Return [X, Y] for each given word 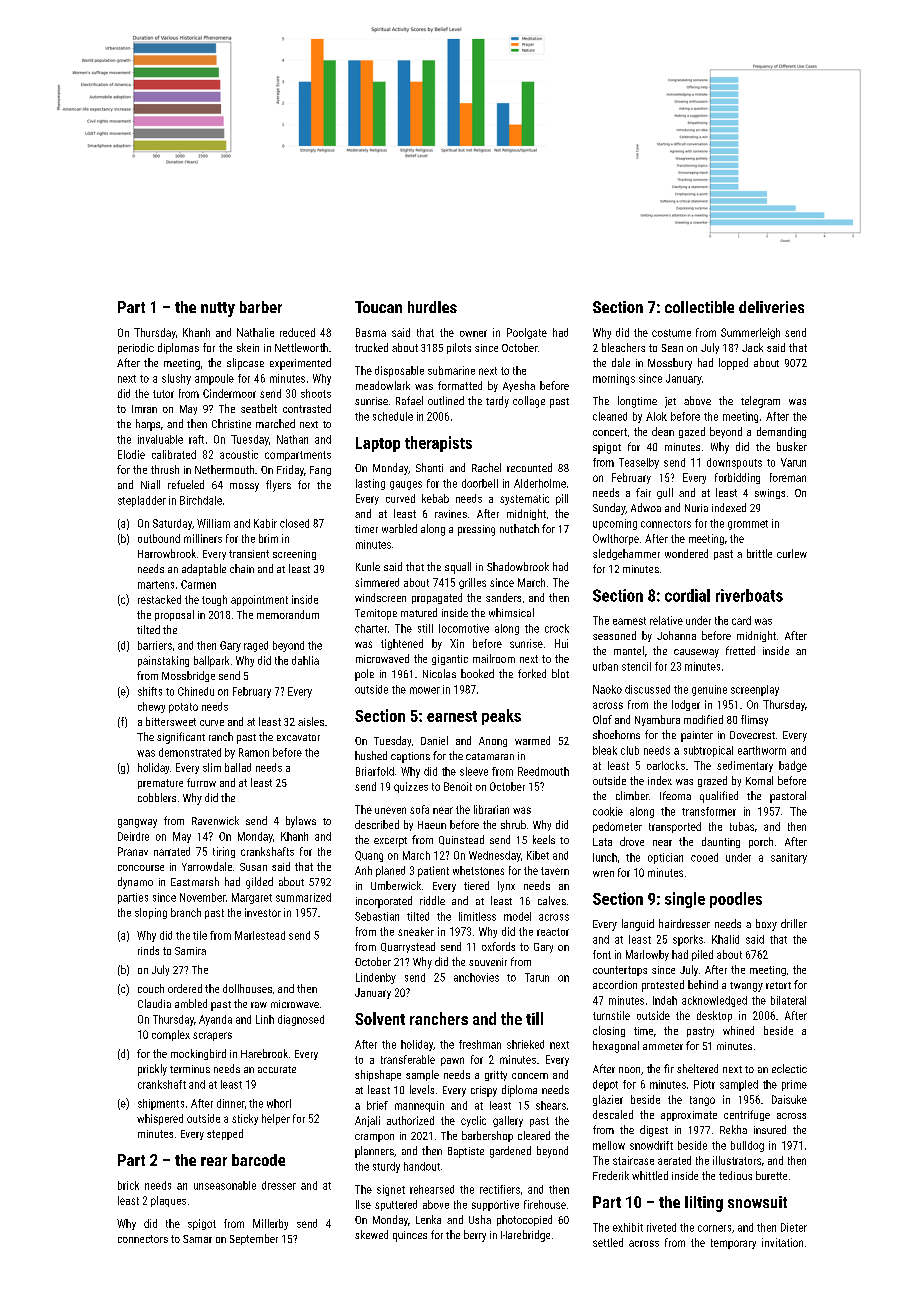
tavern [555, 871]
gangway [137, 823]
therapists [438, 444]
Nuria [696, 508]
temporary [733, 1244]
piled [702, 955]
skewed [371, 1234]
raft [196, 439]
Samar [197, 1239]
